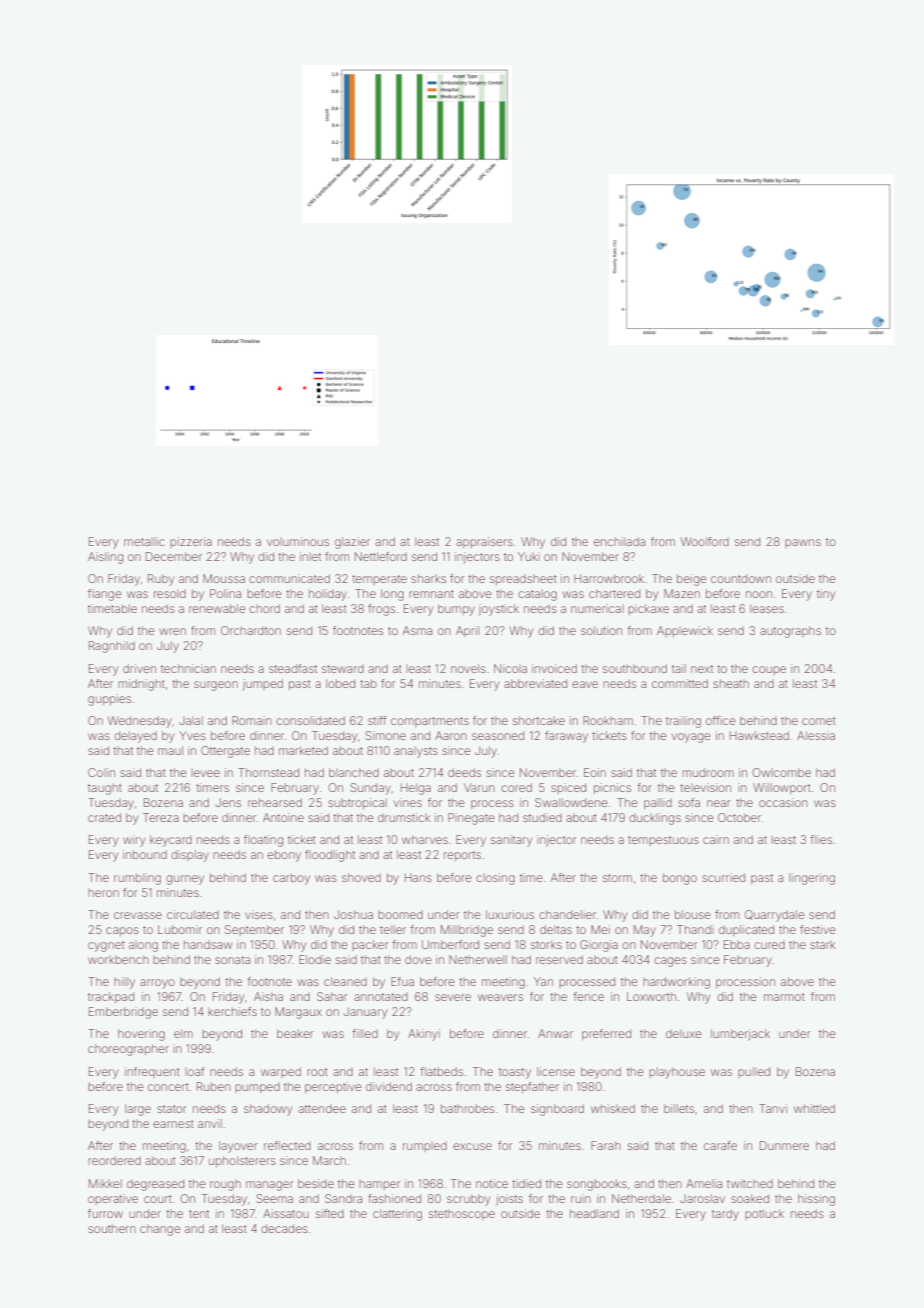 The height and width of the page is (1308, 924). Describe the element at coordinates (264, 608) in the page. I see `chord` at that location.
